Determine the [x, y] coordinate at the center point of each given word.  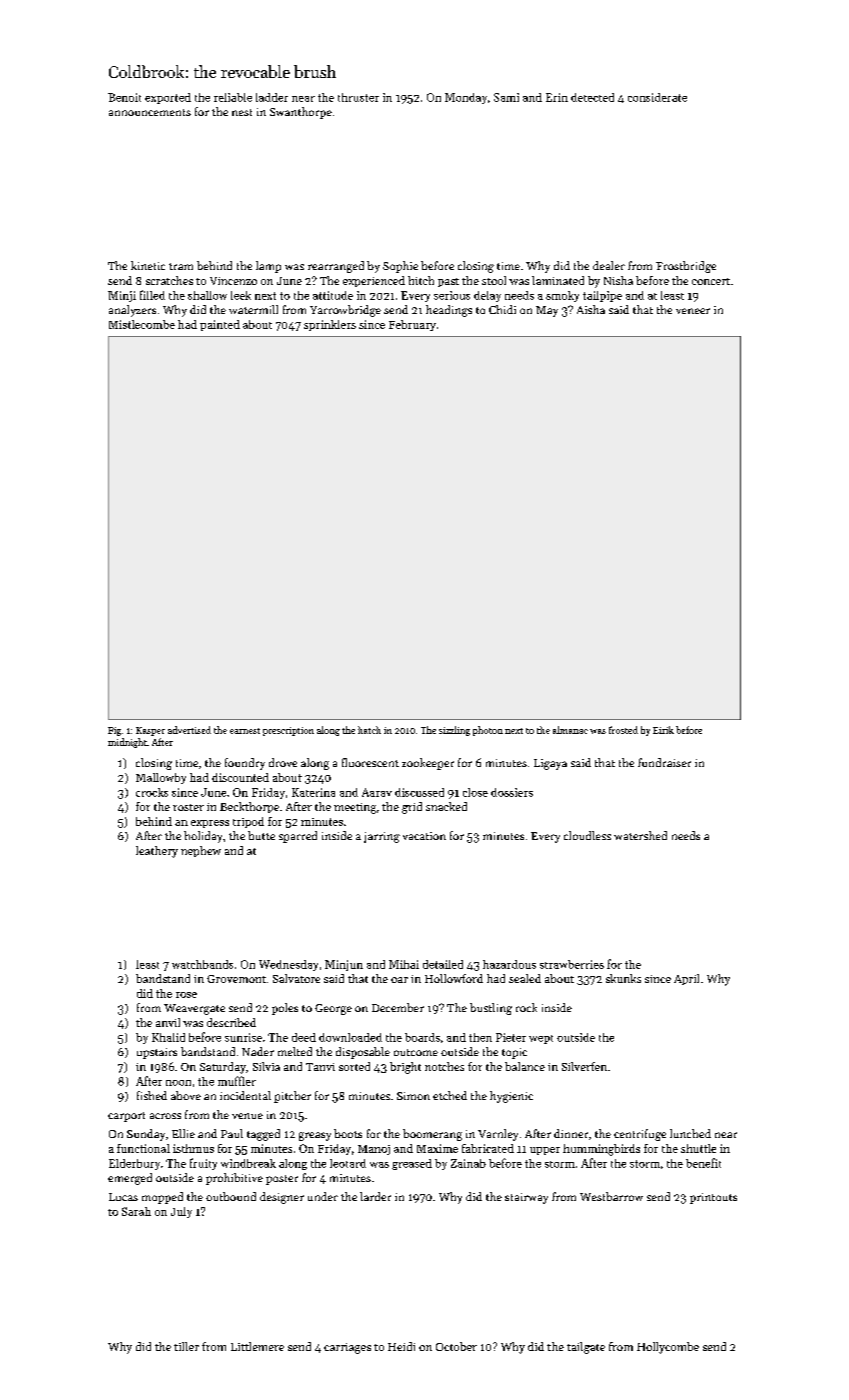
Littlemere [257, 1346]
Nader [258, 1051]
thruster [358, 97]
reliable [233, 97]
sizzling [454, 731]
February [412, 325]
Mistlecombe [142, 324]
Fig [114, 731]
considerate [657, 97]
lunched [690, 1133]
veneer [693, 311]
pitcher [292, 1097]
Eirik [663, 730]
